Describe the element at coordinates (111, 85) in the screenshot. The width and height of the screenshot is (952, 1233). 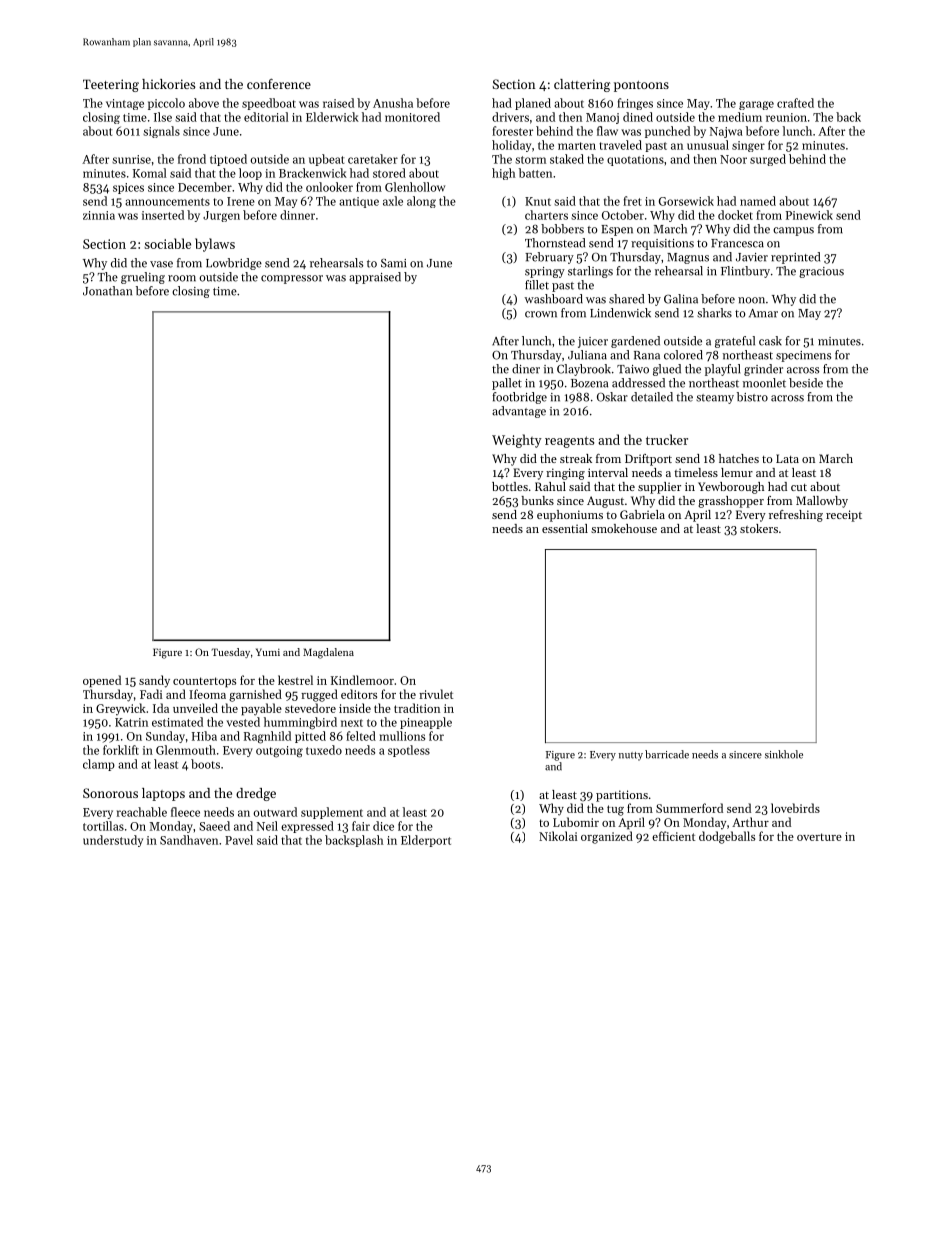
I see `Teetering` at that location.
